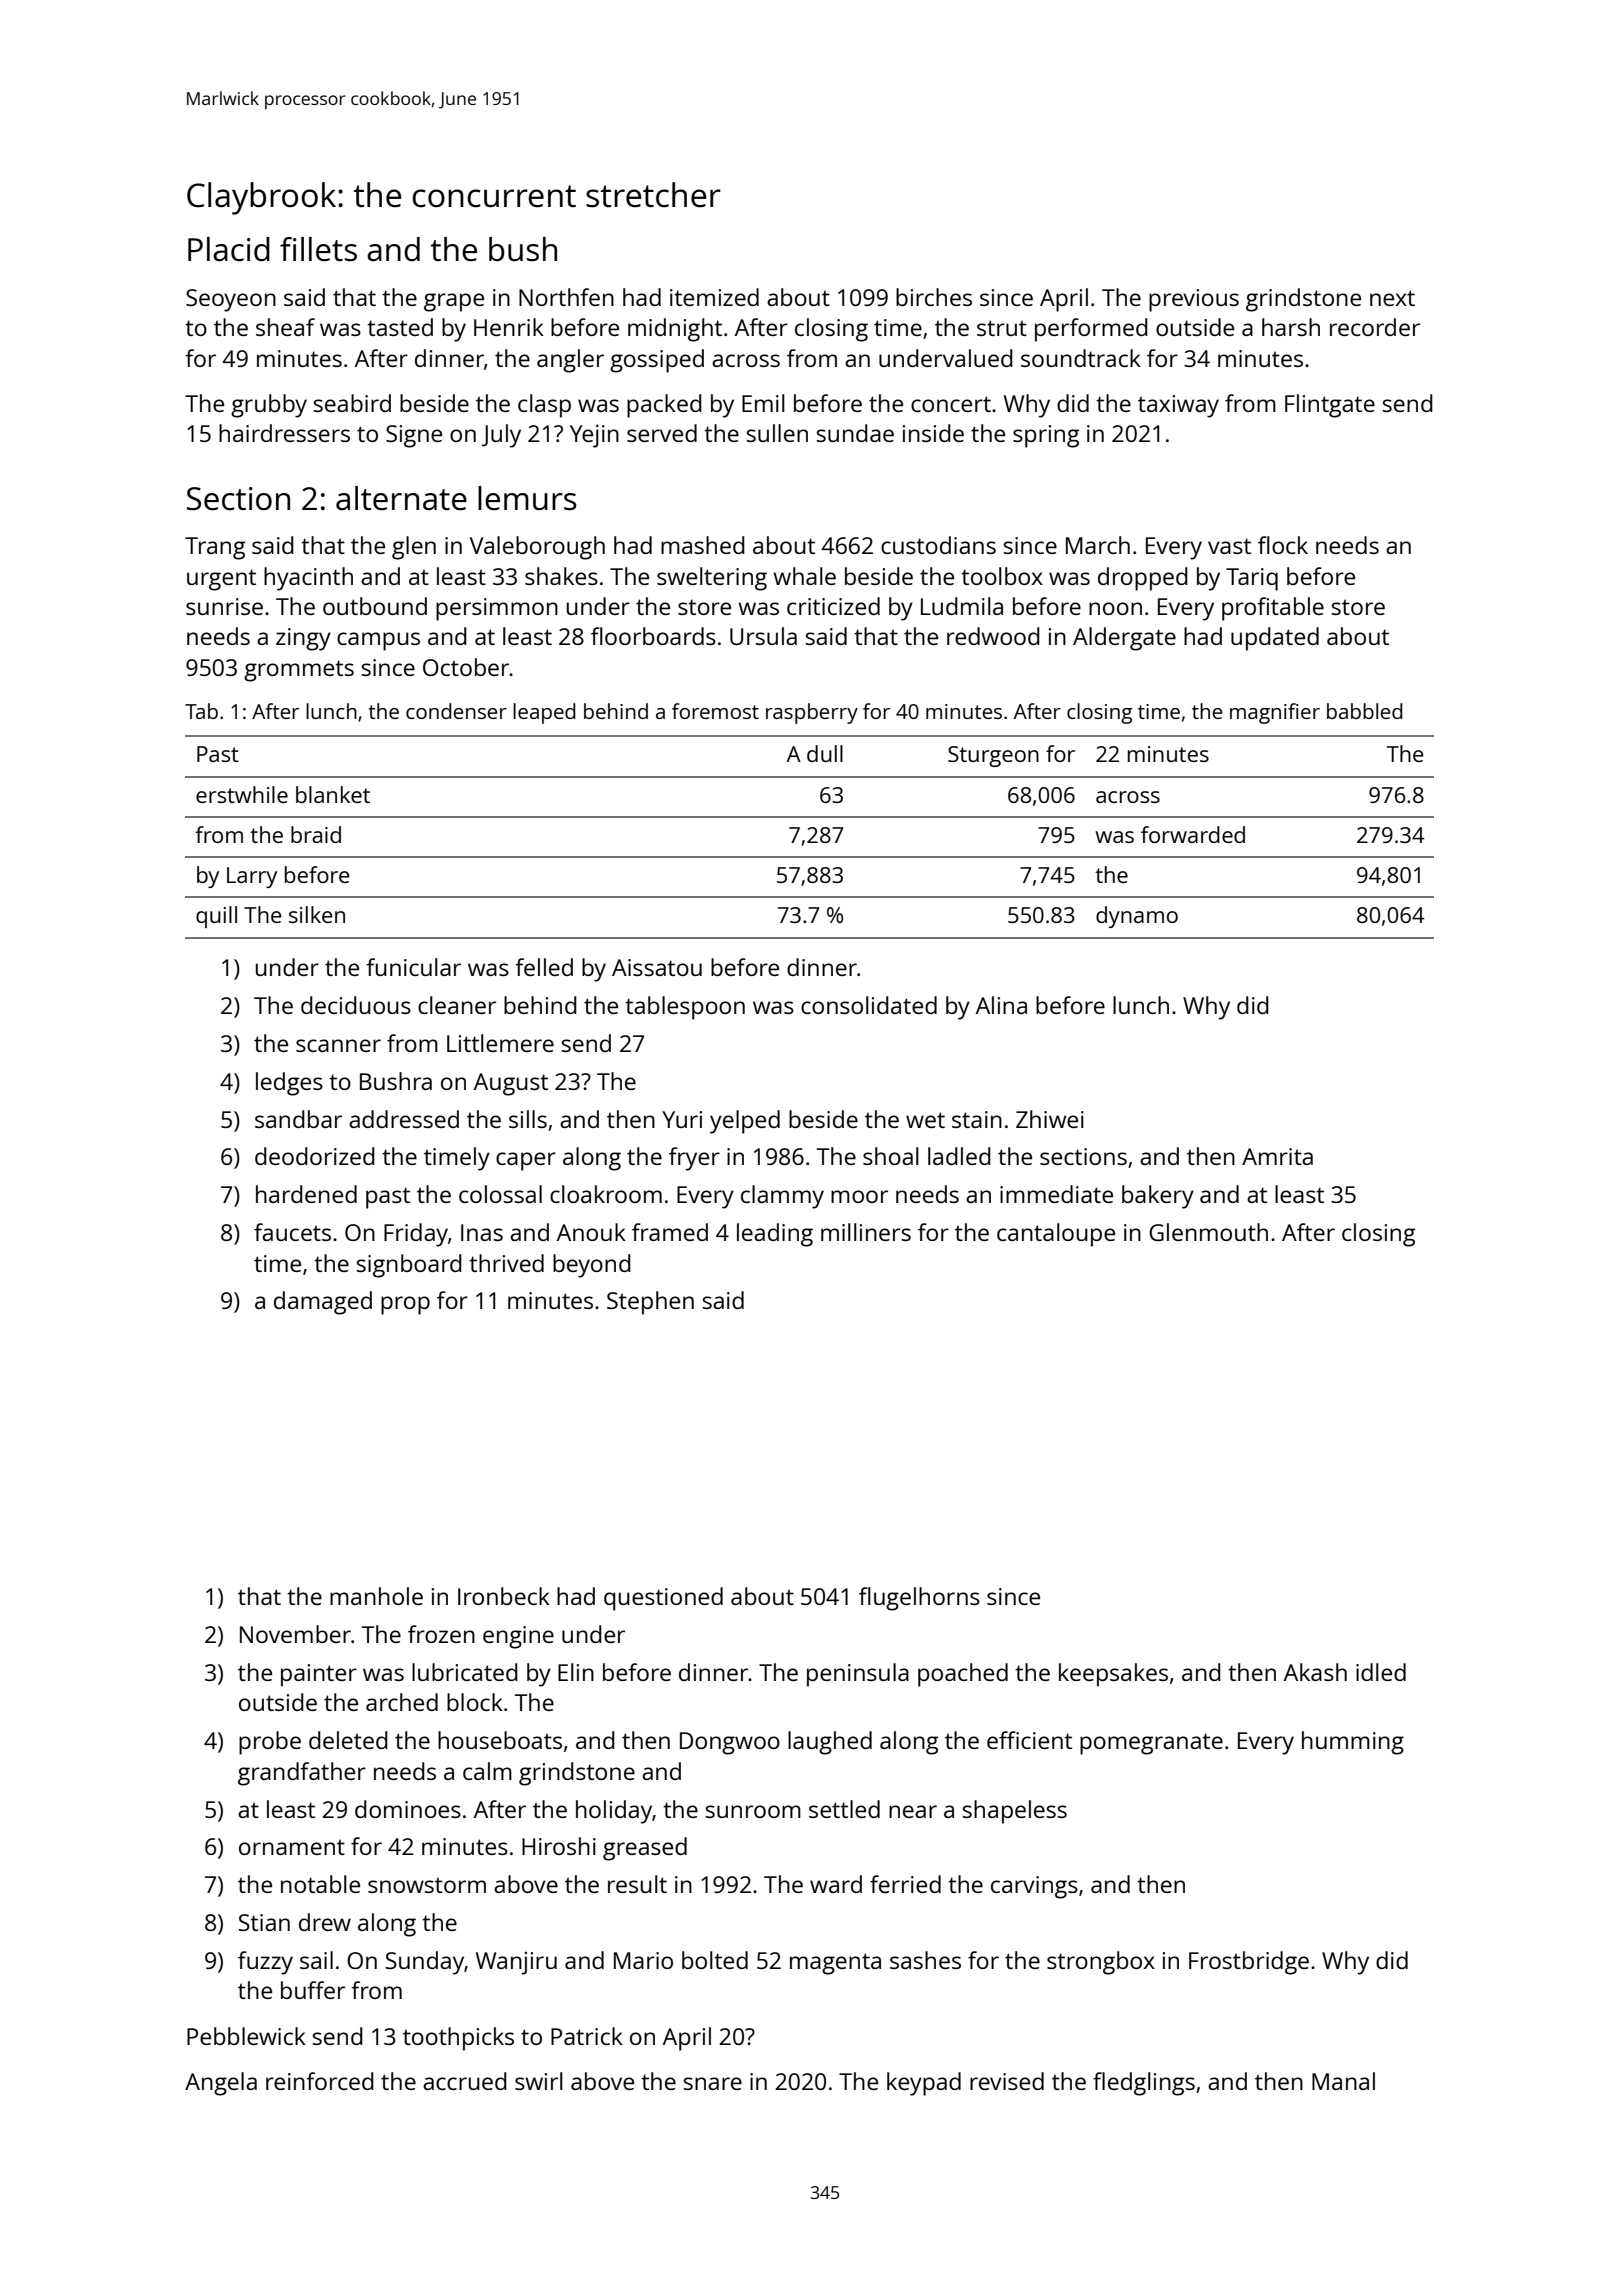  What do you see at coordinates (977, 1119) in the page?
I see `stain` at bounding box center [977, 1119].
